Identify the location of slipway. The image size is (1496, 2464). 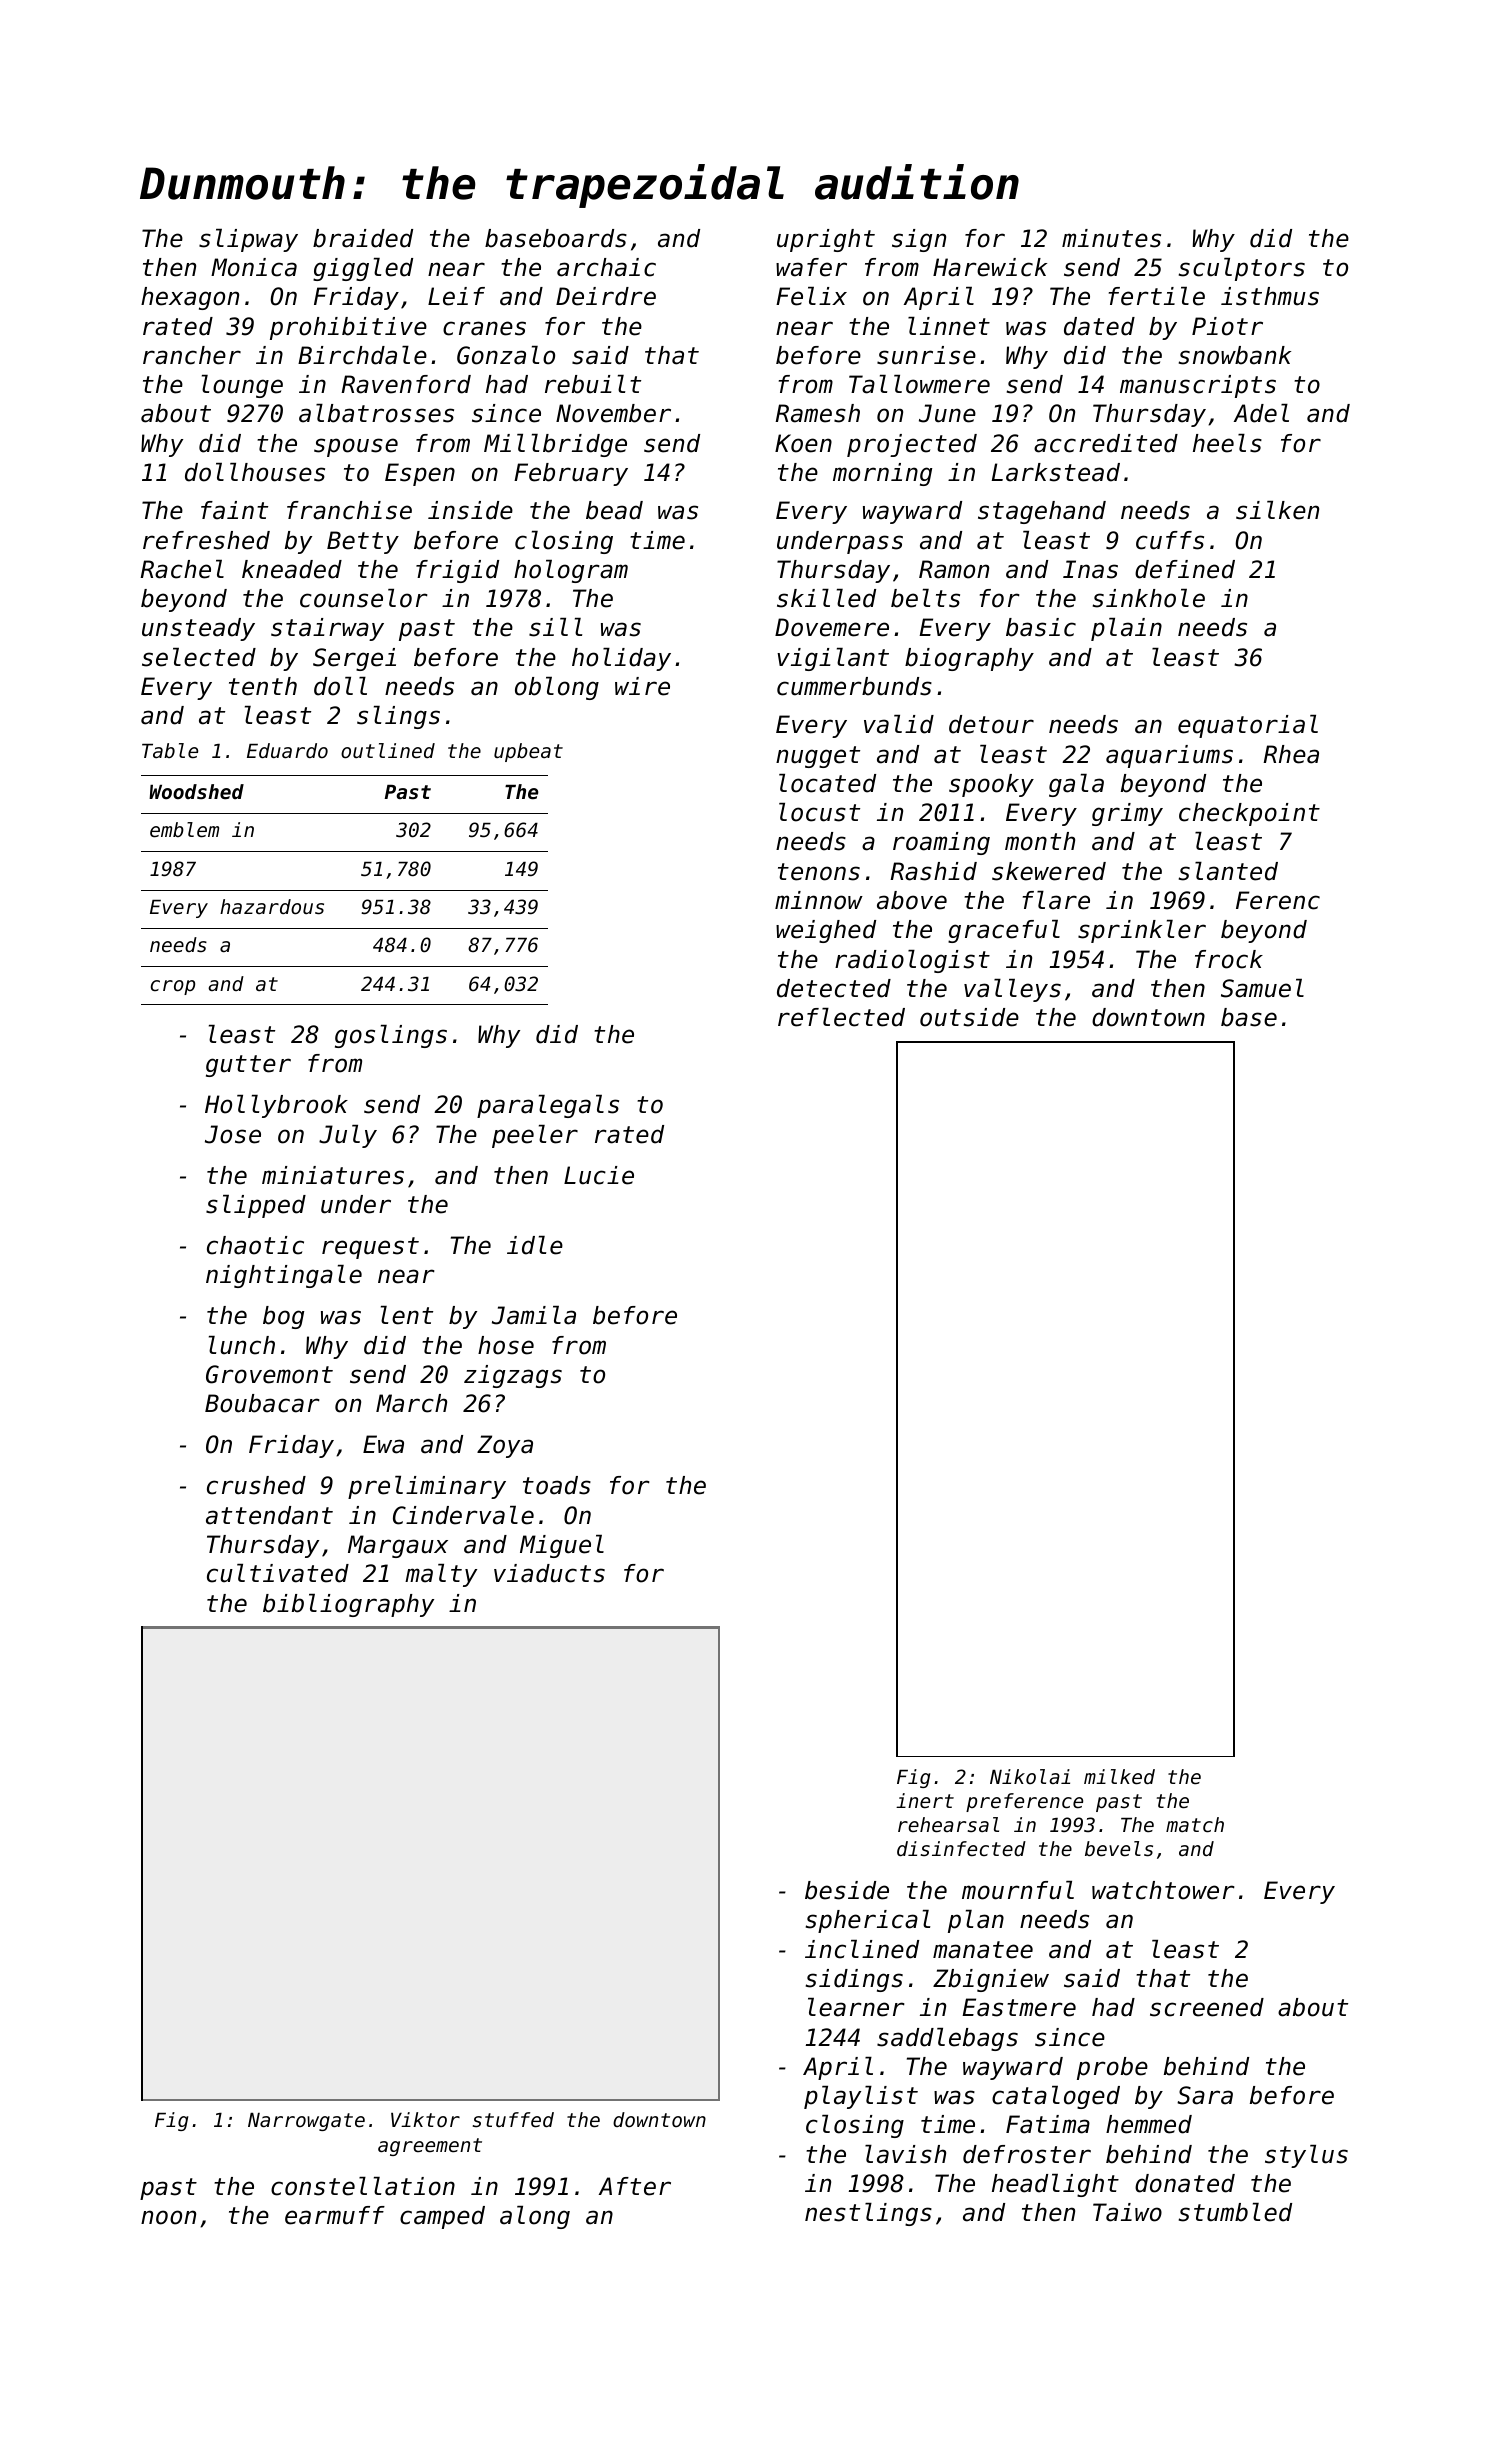
(248, 240).
